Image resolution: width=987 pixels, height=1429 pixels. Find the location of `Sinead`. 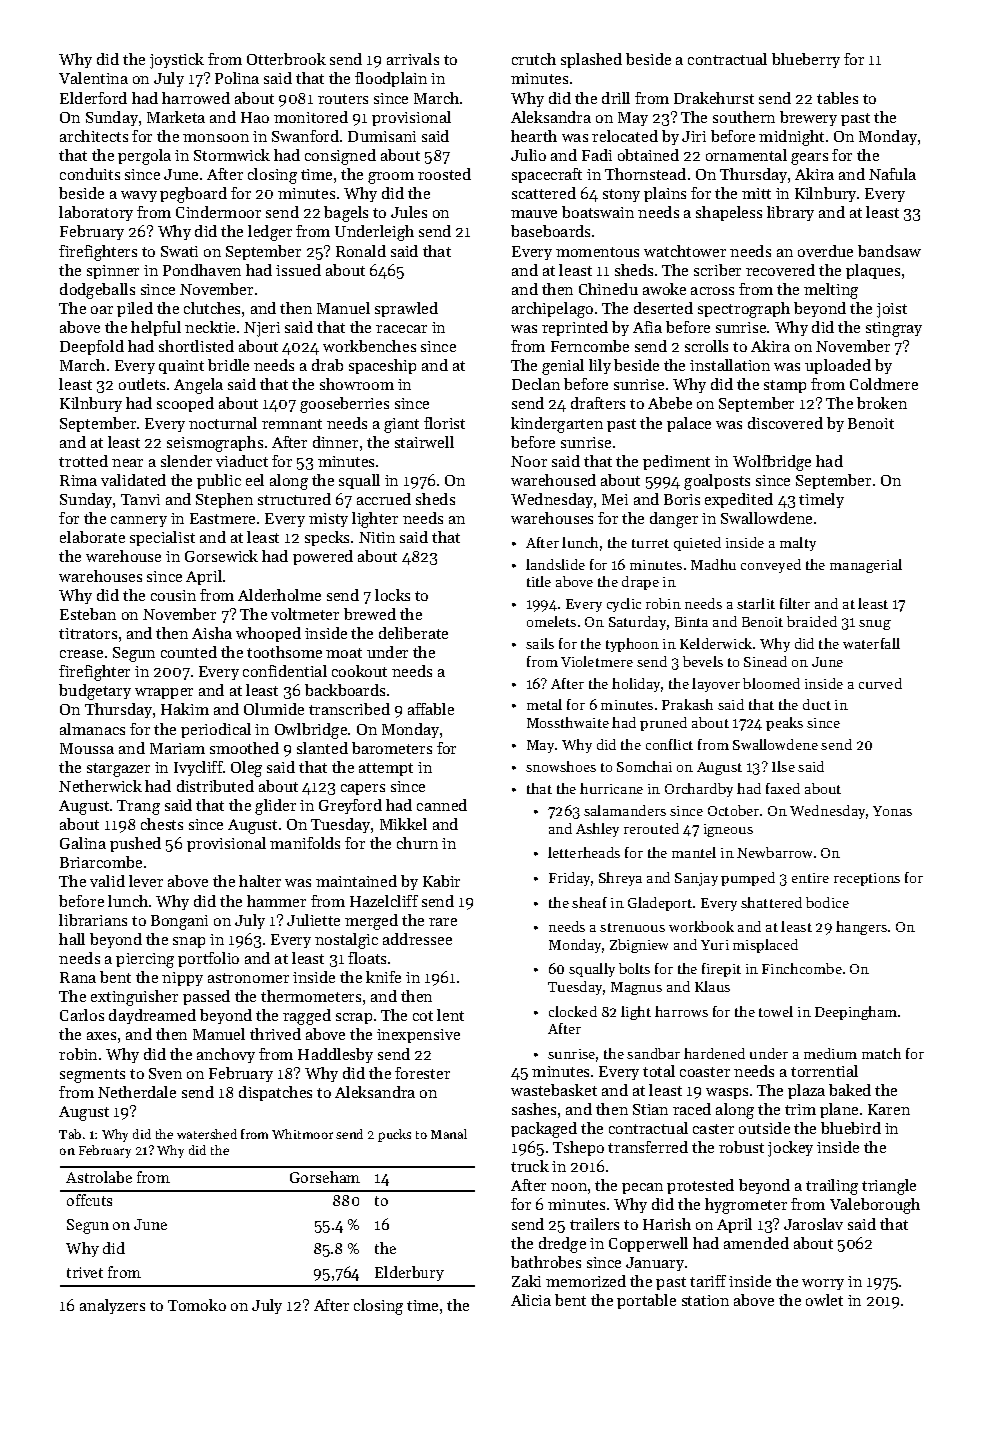

Sinead is located at coordinates (765, 661).
